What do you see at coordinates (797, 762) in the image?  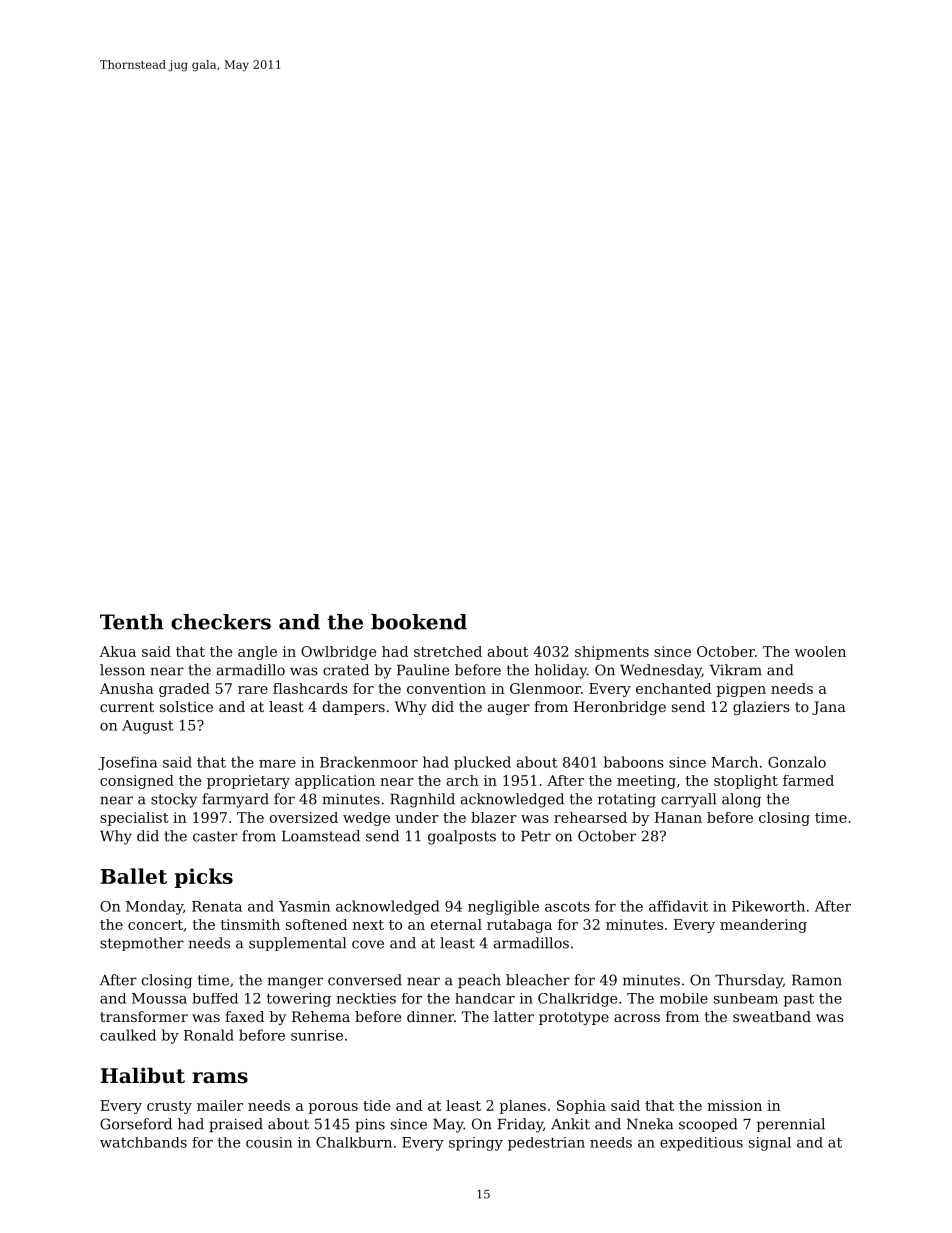 I see `Gonzalo` at bounding box center [797, 762].
